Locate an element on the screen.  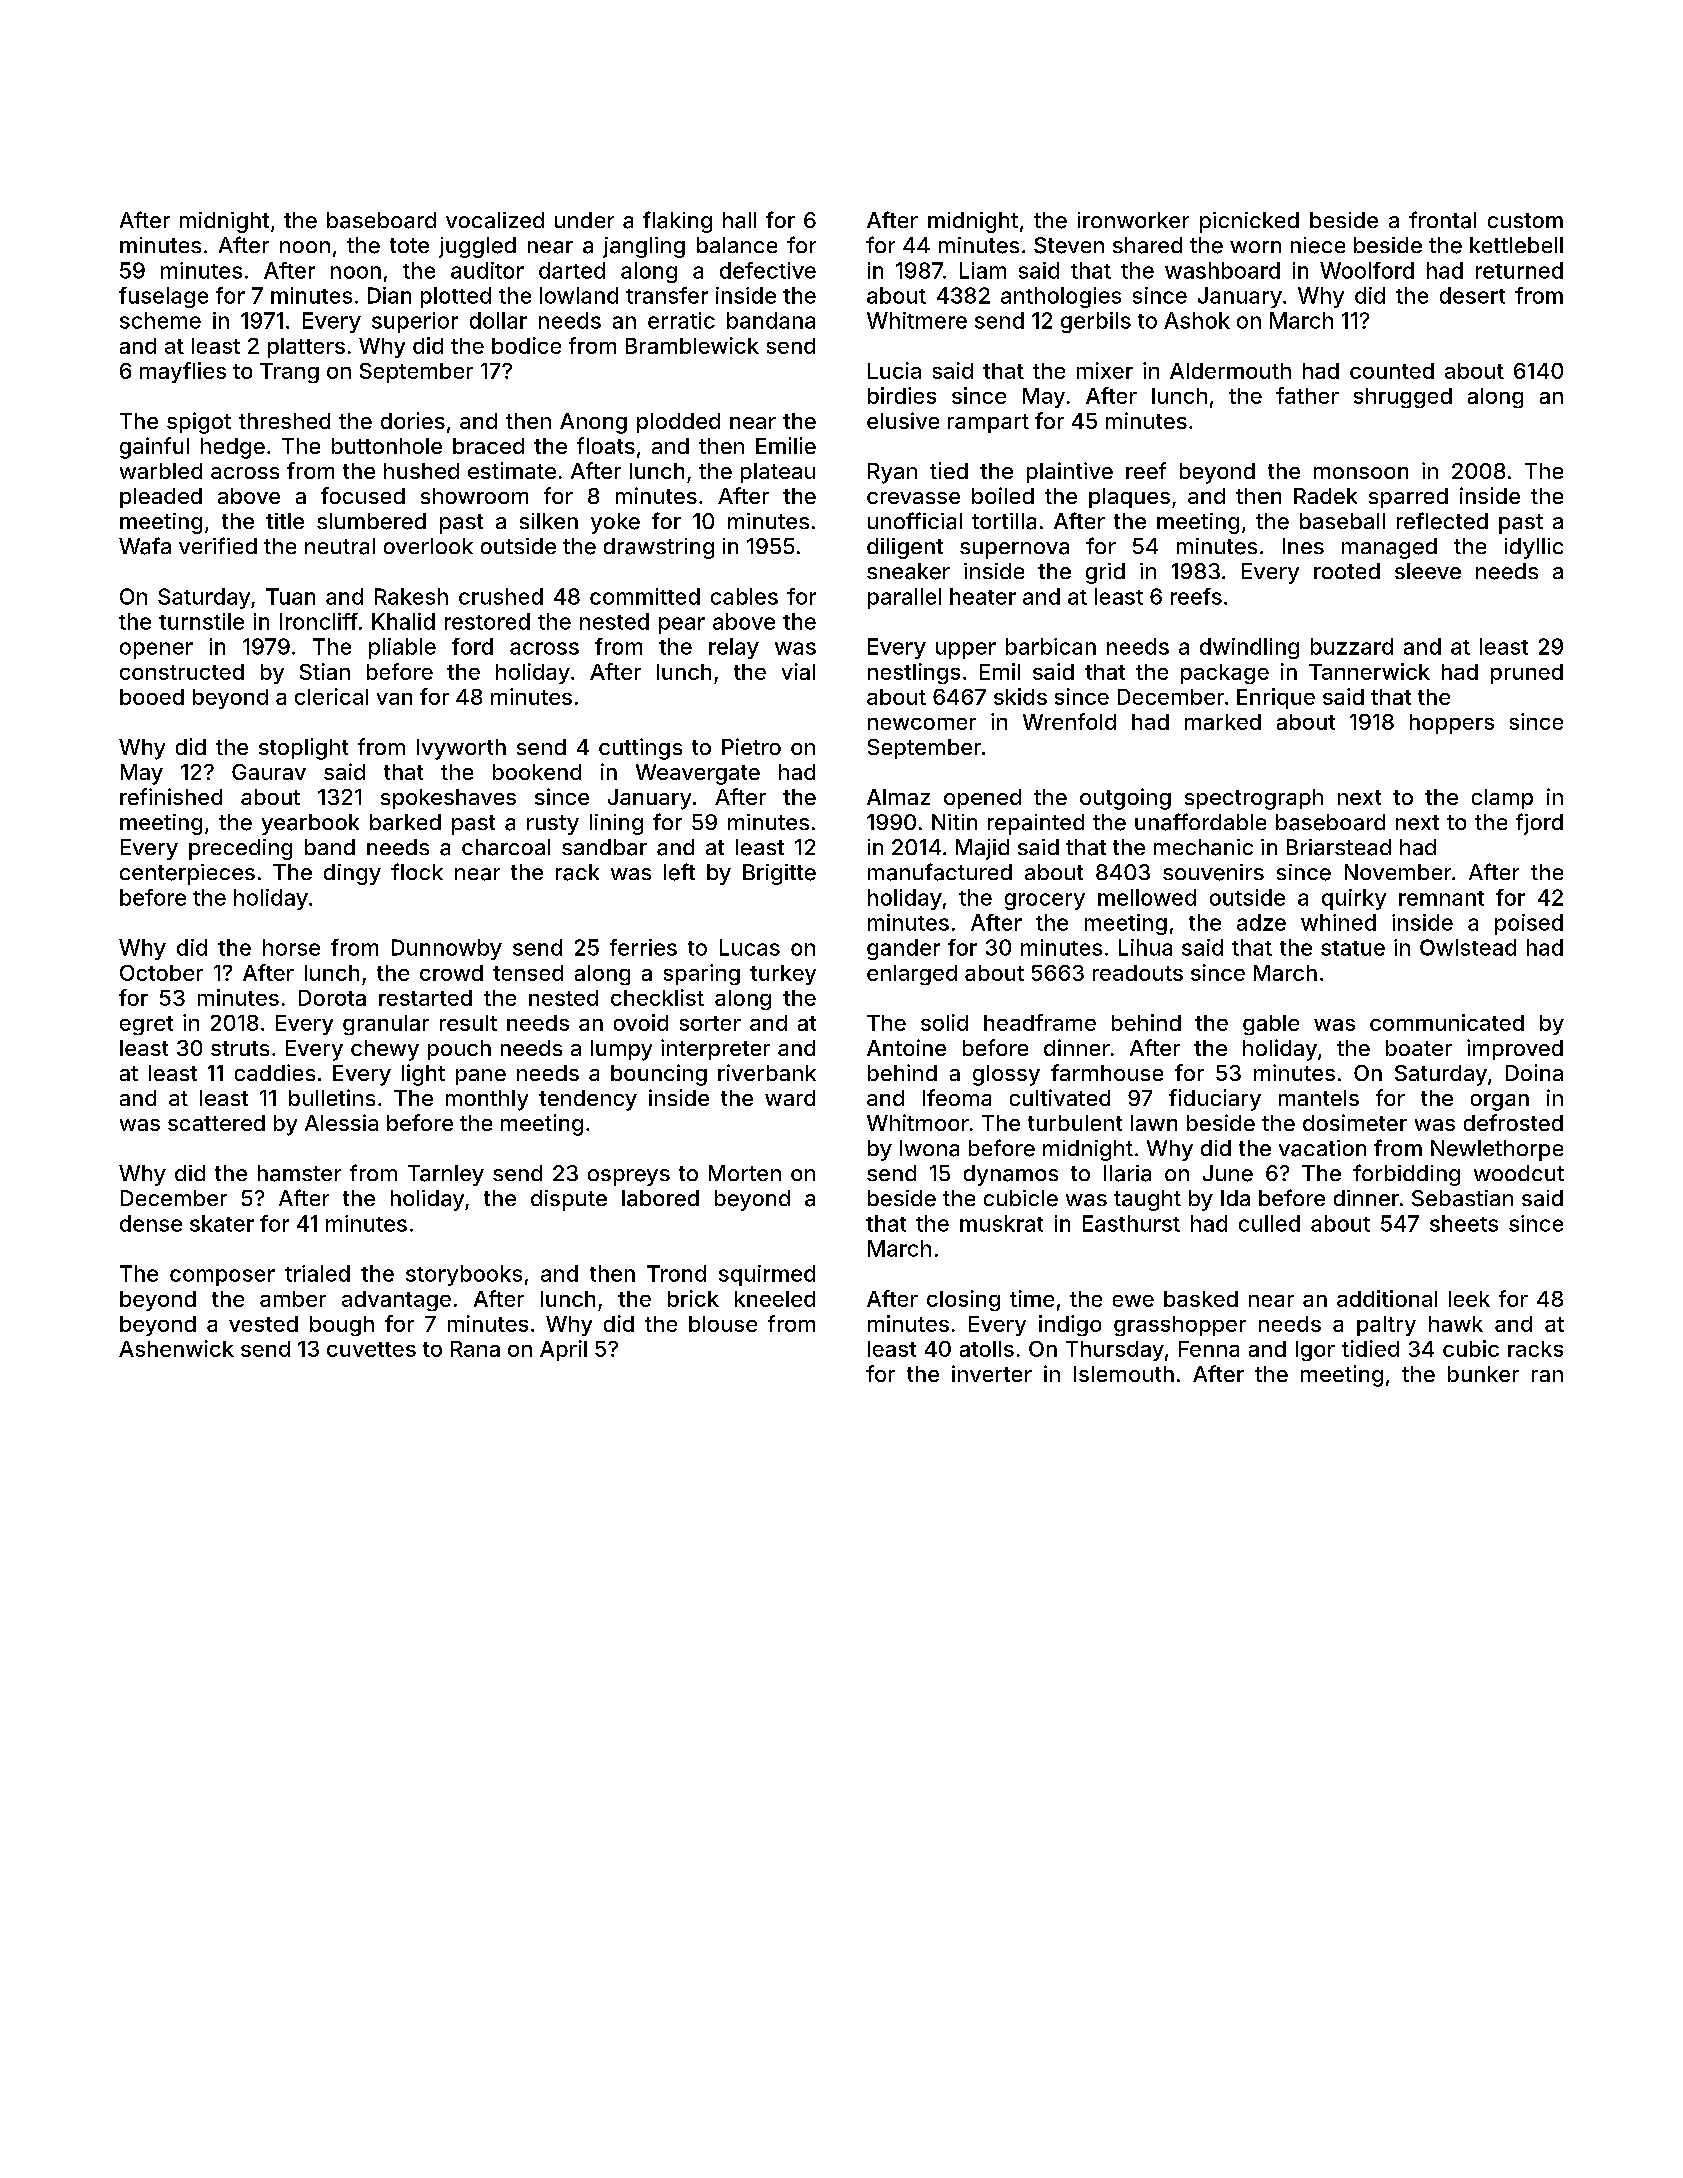
Ironcliff is located at coordinates (319, 621).
